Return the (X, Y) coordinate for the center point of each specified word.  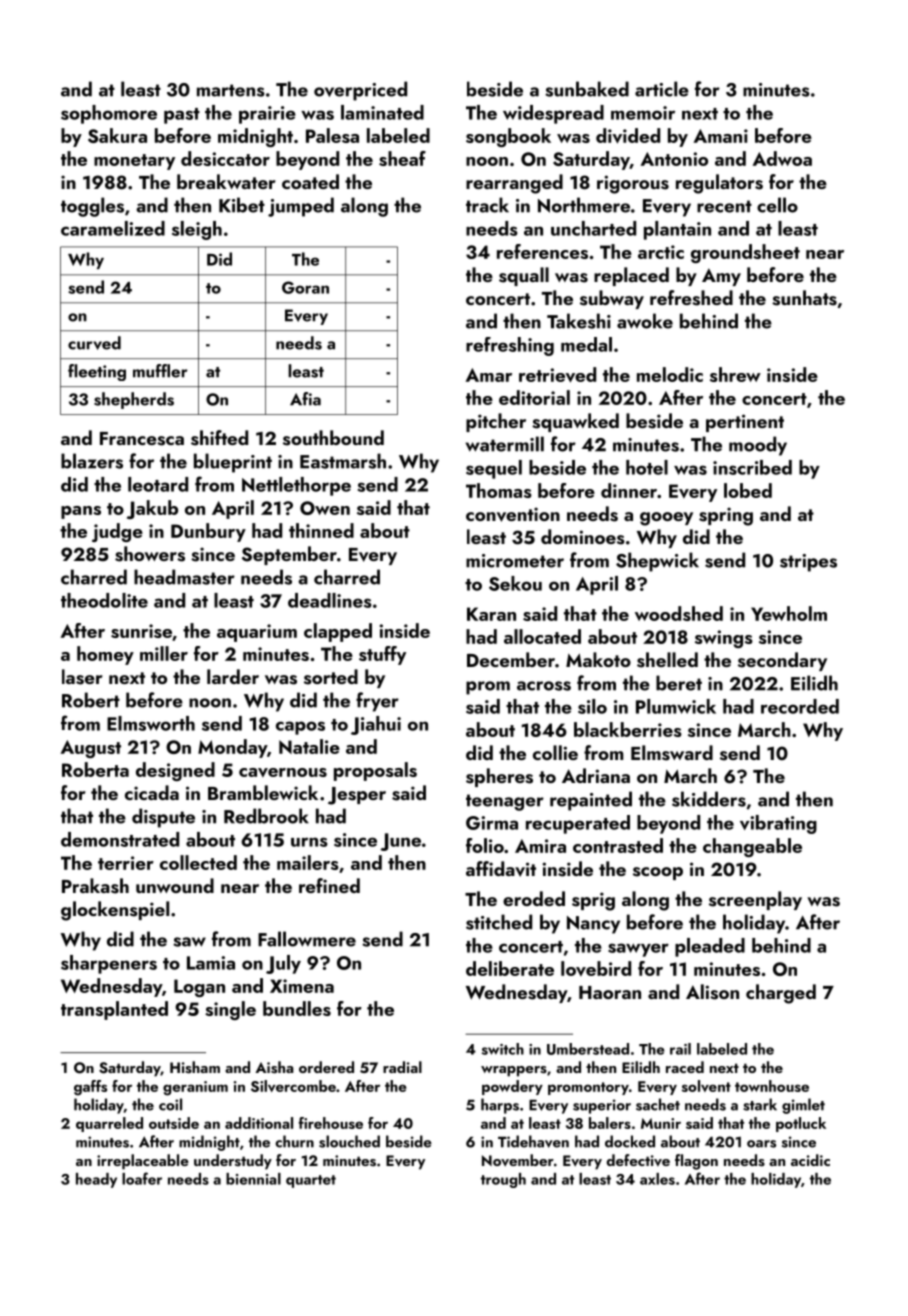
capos (300, 728)
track (487, 205)
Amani (721, 136)
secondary (782, 661)
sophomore (109, 114)
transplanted (114, 1010)
